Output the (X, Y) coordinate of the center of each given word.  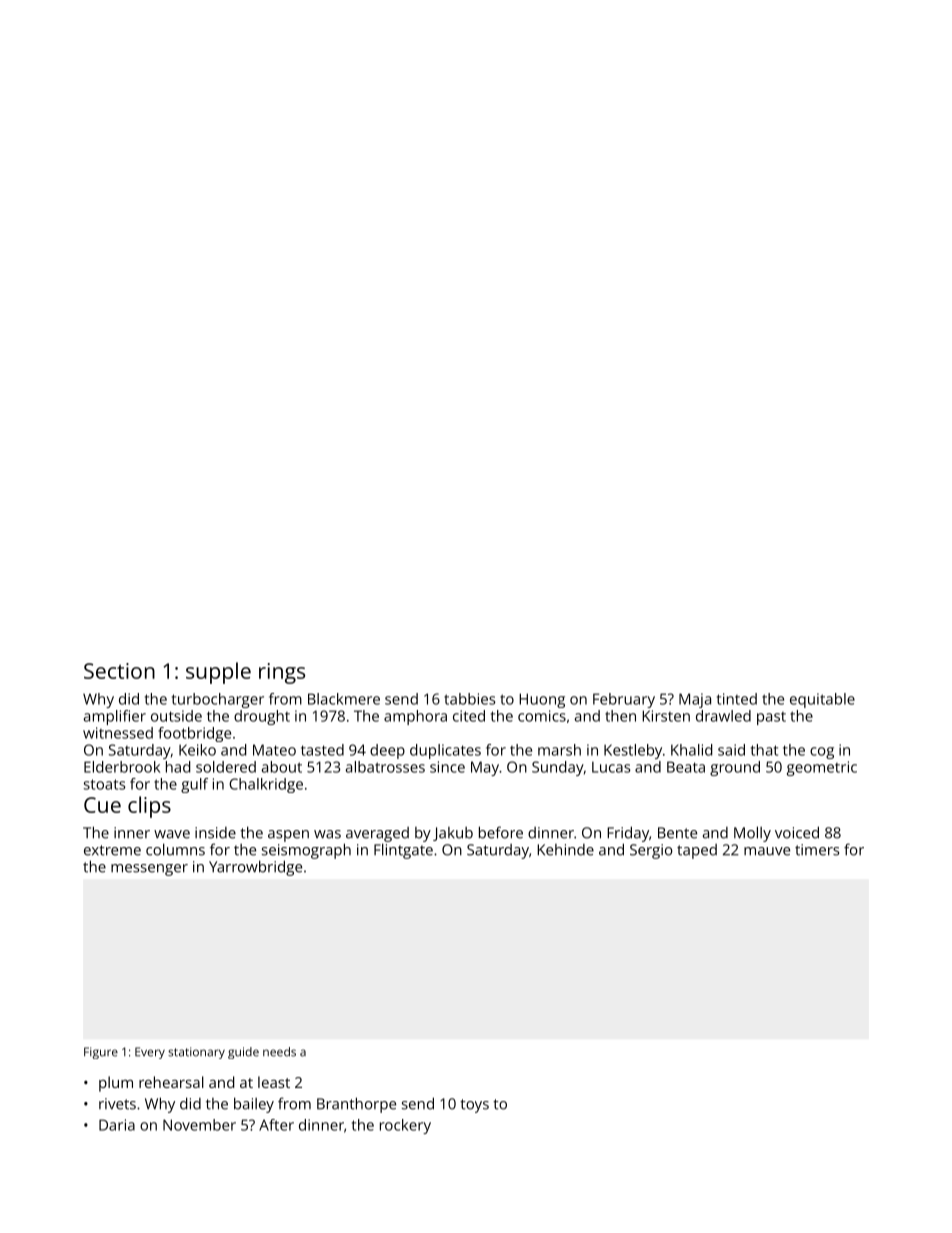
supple (218, 673)
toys (474, 1106)
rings (282, 673)
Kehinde (565, 850)
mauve (767, 851)
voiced (797, 832)
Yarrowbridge (255, 868)
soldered (226, 767)
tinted (737, 699)
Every (150, 1053)
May (485, 768)
